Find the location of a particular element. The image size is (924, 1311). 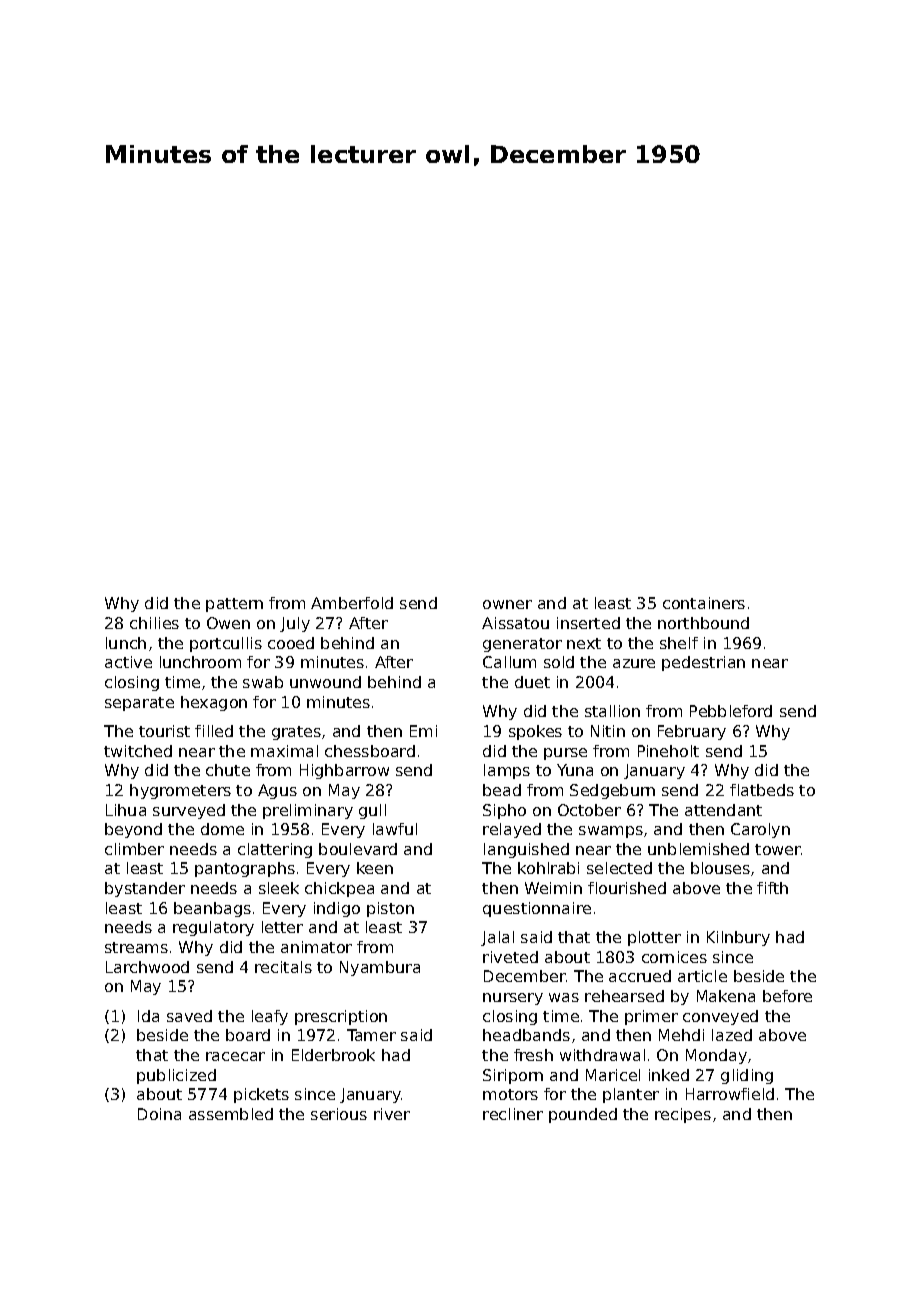

Amberfold is located at coordinates (352, 603).
